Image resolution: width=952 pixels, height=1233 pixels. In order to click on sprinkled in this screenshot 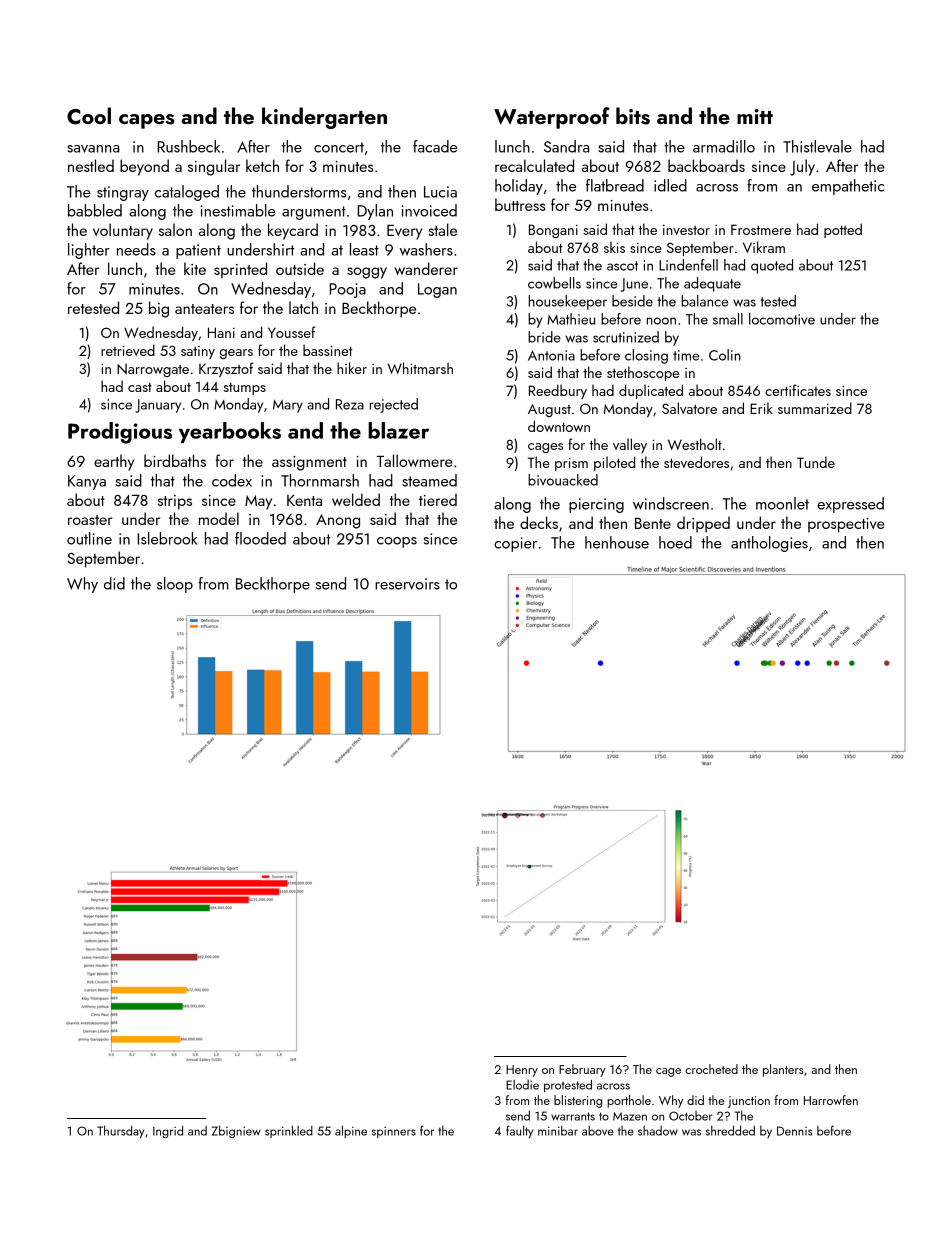, I will do `click(289, 1131)`.
